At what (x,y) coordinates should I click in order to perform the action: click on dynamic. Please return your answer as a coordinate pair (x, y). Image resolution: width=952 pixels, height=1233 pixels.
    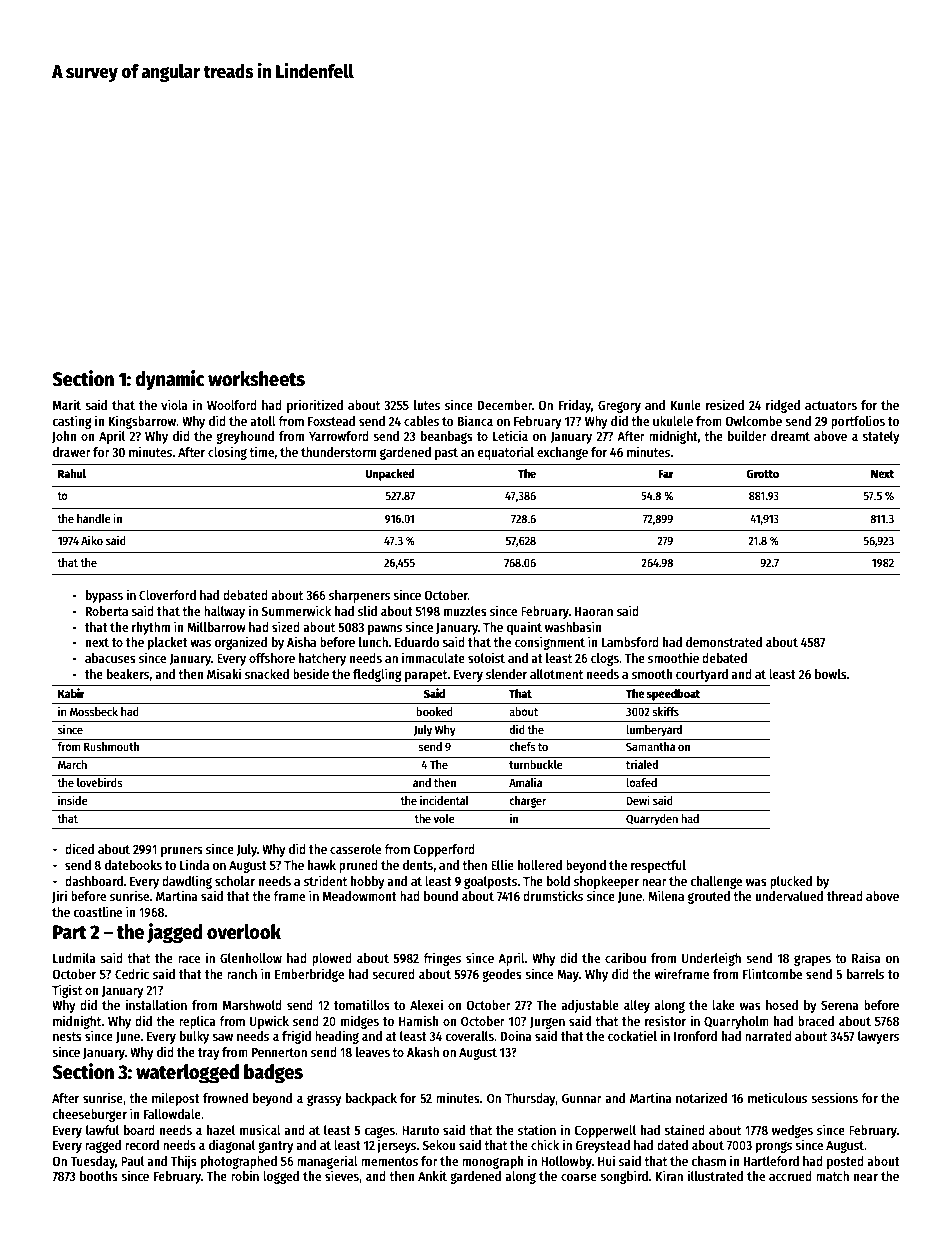
    Looking at the image, I should click on (170, 380).
